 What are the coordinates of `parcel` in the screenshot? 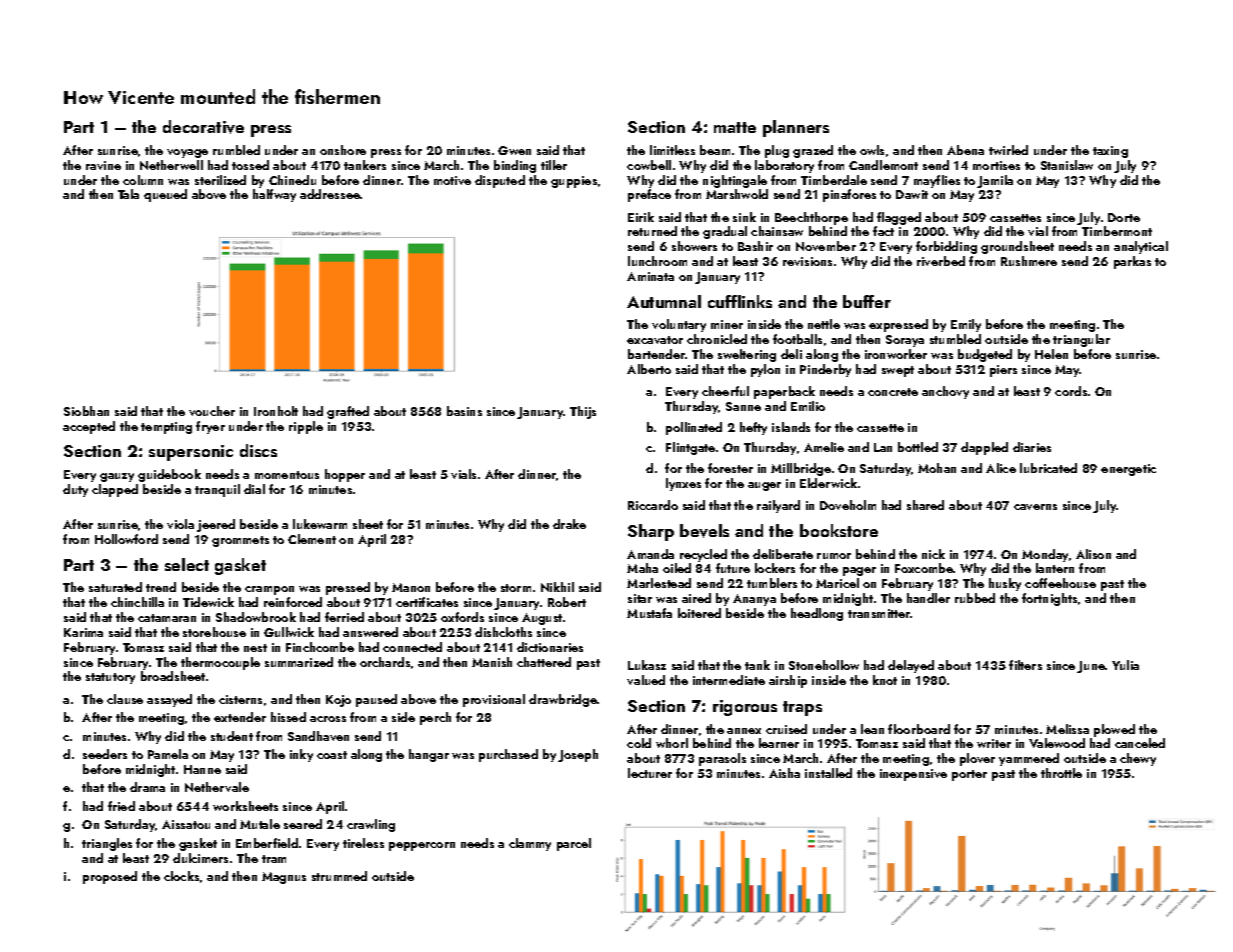 It's located at (574, 844).
